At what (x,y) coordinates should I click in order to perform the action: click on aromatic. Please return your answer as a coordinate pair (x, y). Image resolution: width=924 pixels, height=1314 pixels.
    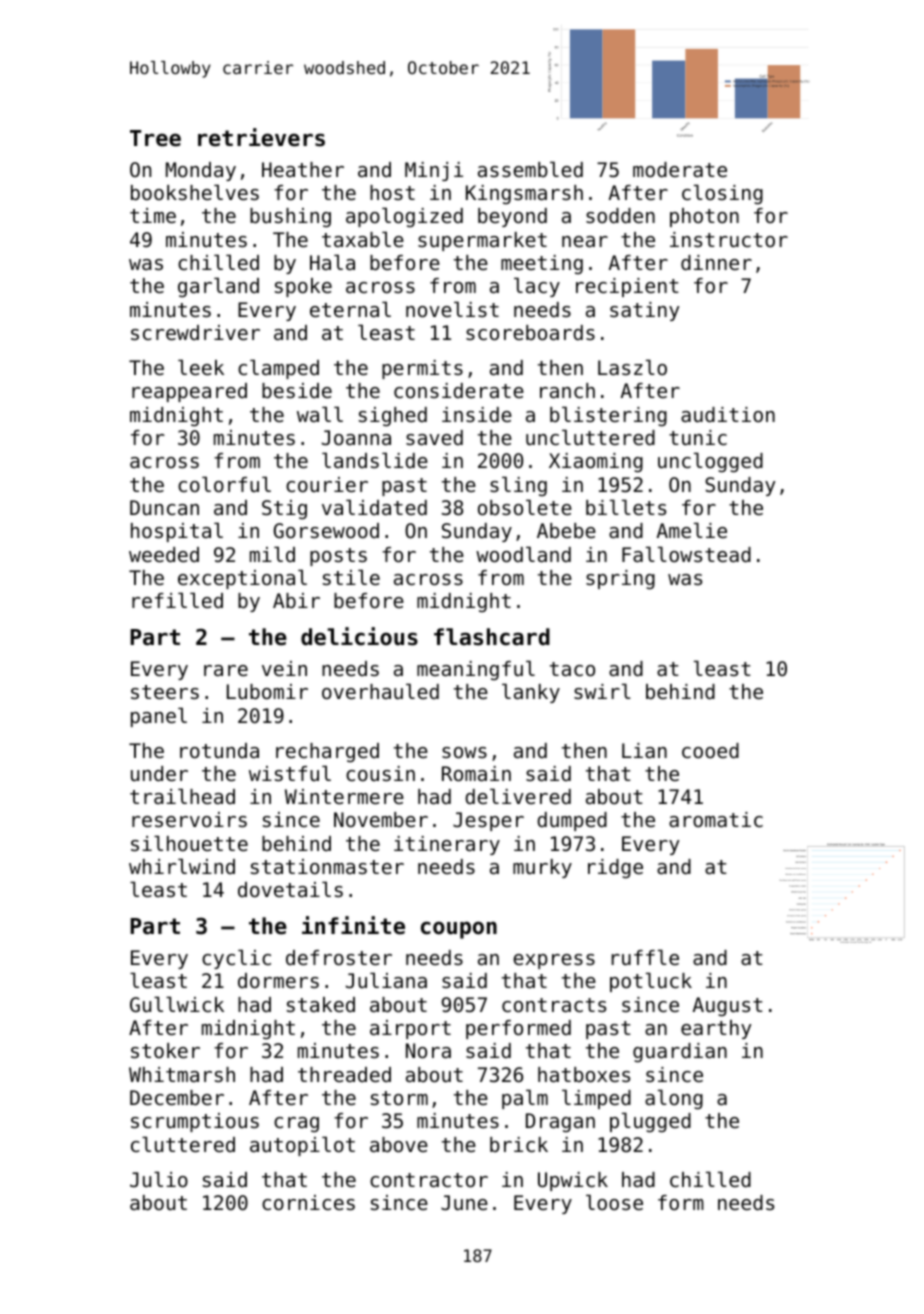
    Looking at the image, I should click on (716, 820).
